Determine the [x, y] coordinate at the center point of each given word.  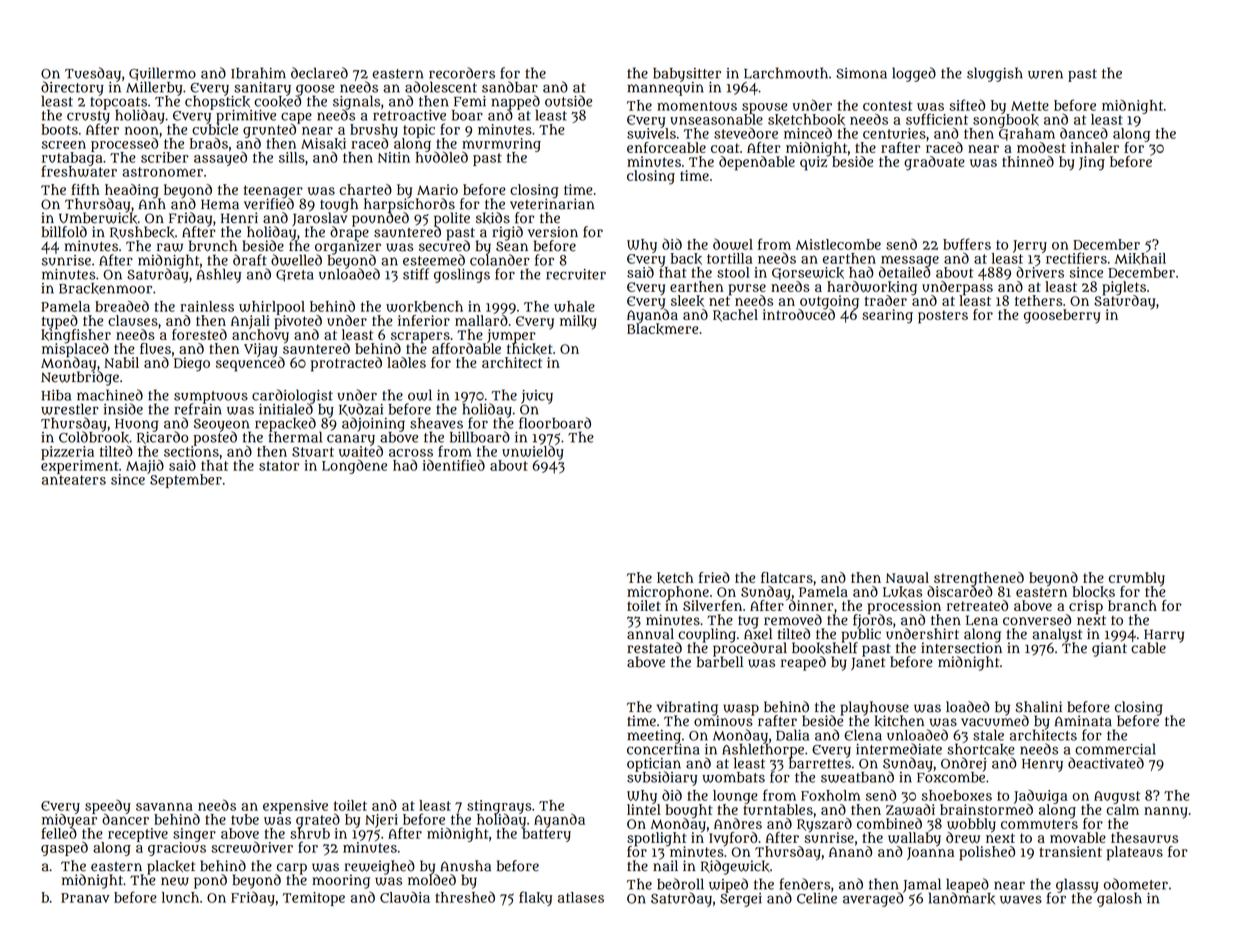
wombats [733, 777]
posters [943, 317]
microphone [668, 593]
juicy [537, 397]
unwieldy [533, 452]
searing [887, 316]
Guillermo [162, 74]
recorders [462, 73]
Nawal [907, 577]
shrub [310, 833]
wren [1045, 74]
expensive [295, 807]
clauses [133, 320]
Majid [145, 466]
